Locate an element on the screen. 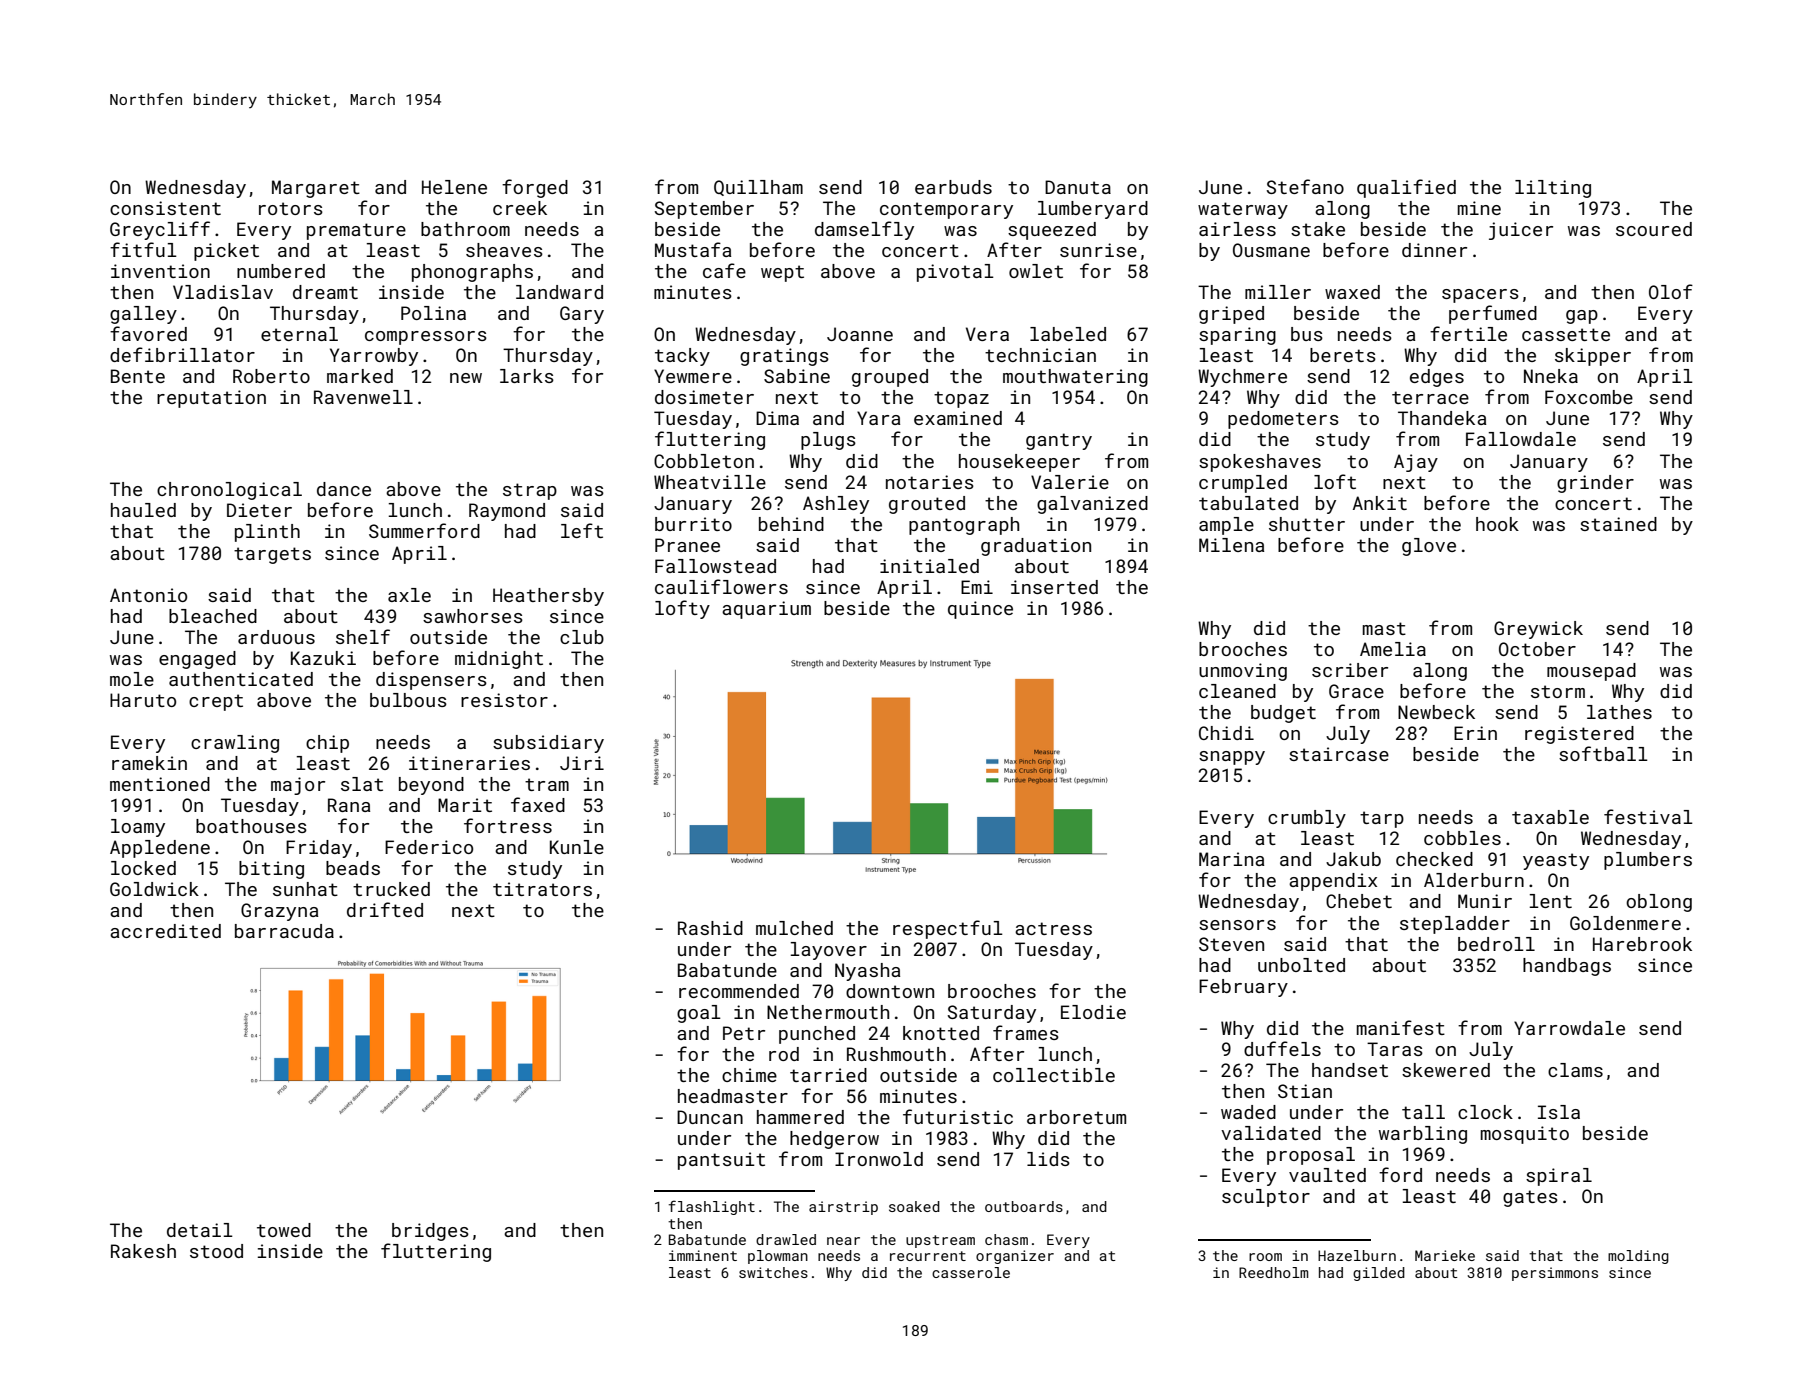 The height and width of the screenshot is (1394, 1803). Chidi is located at coordinates (1226, 733).
